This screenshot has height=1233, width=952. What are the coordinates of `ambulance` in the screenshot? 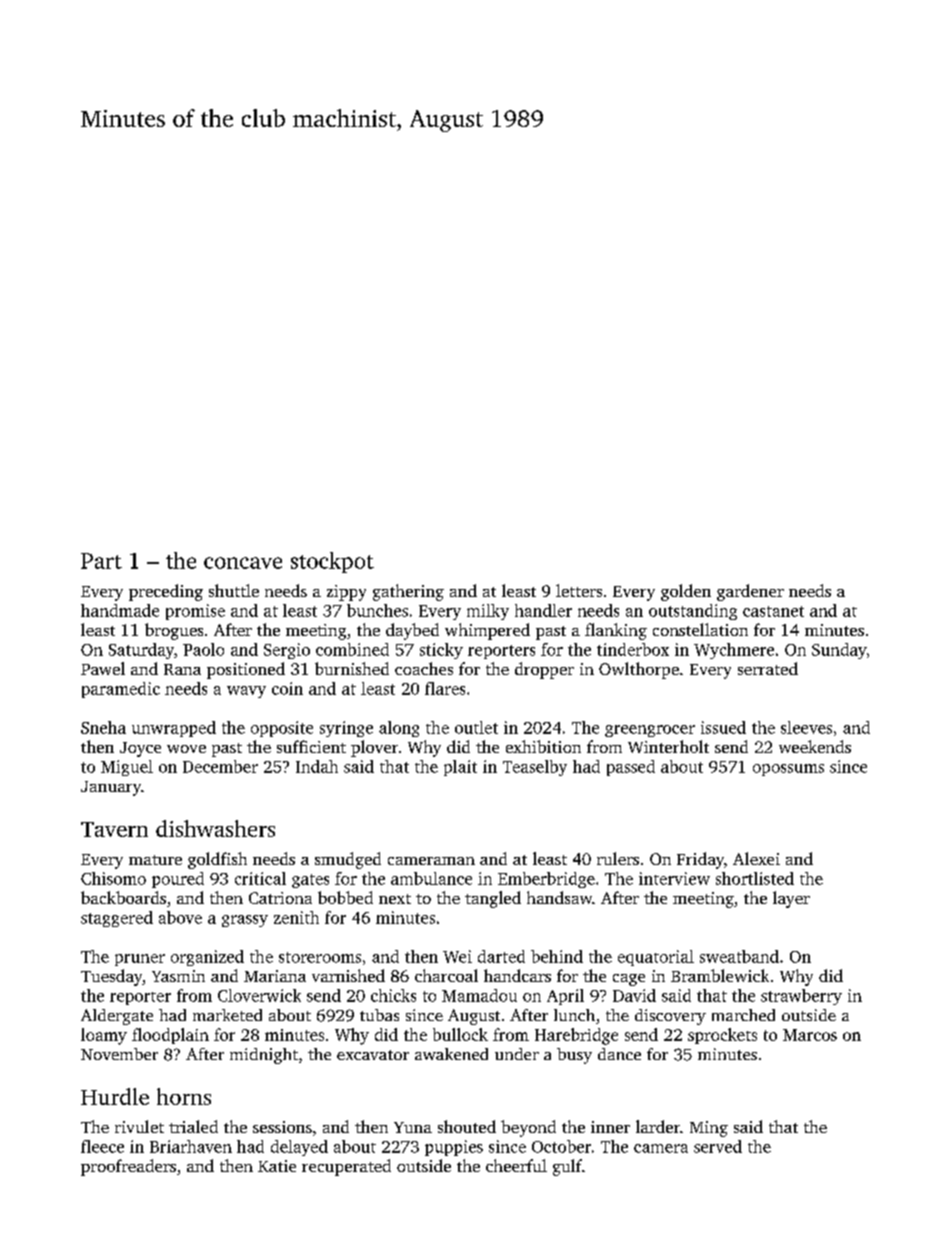 It's located at (431, 878).
